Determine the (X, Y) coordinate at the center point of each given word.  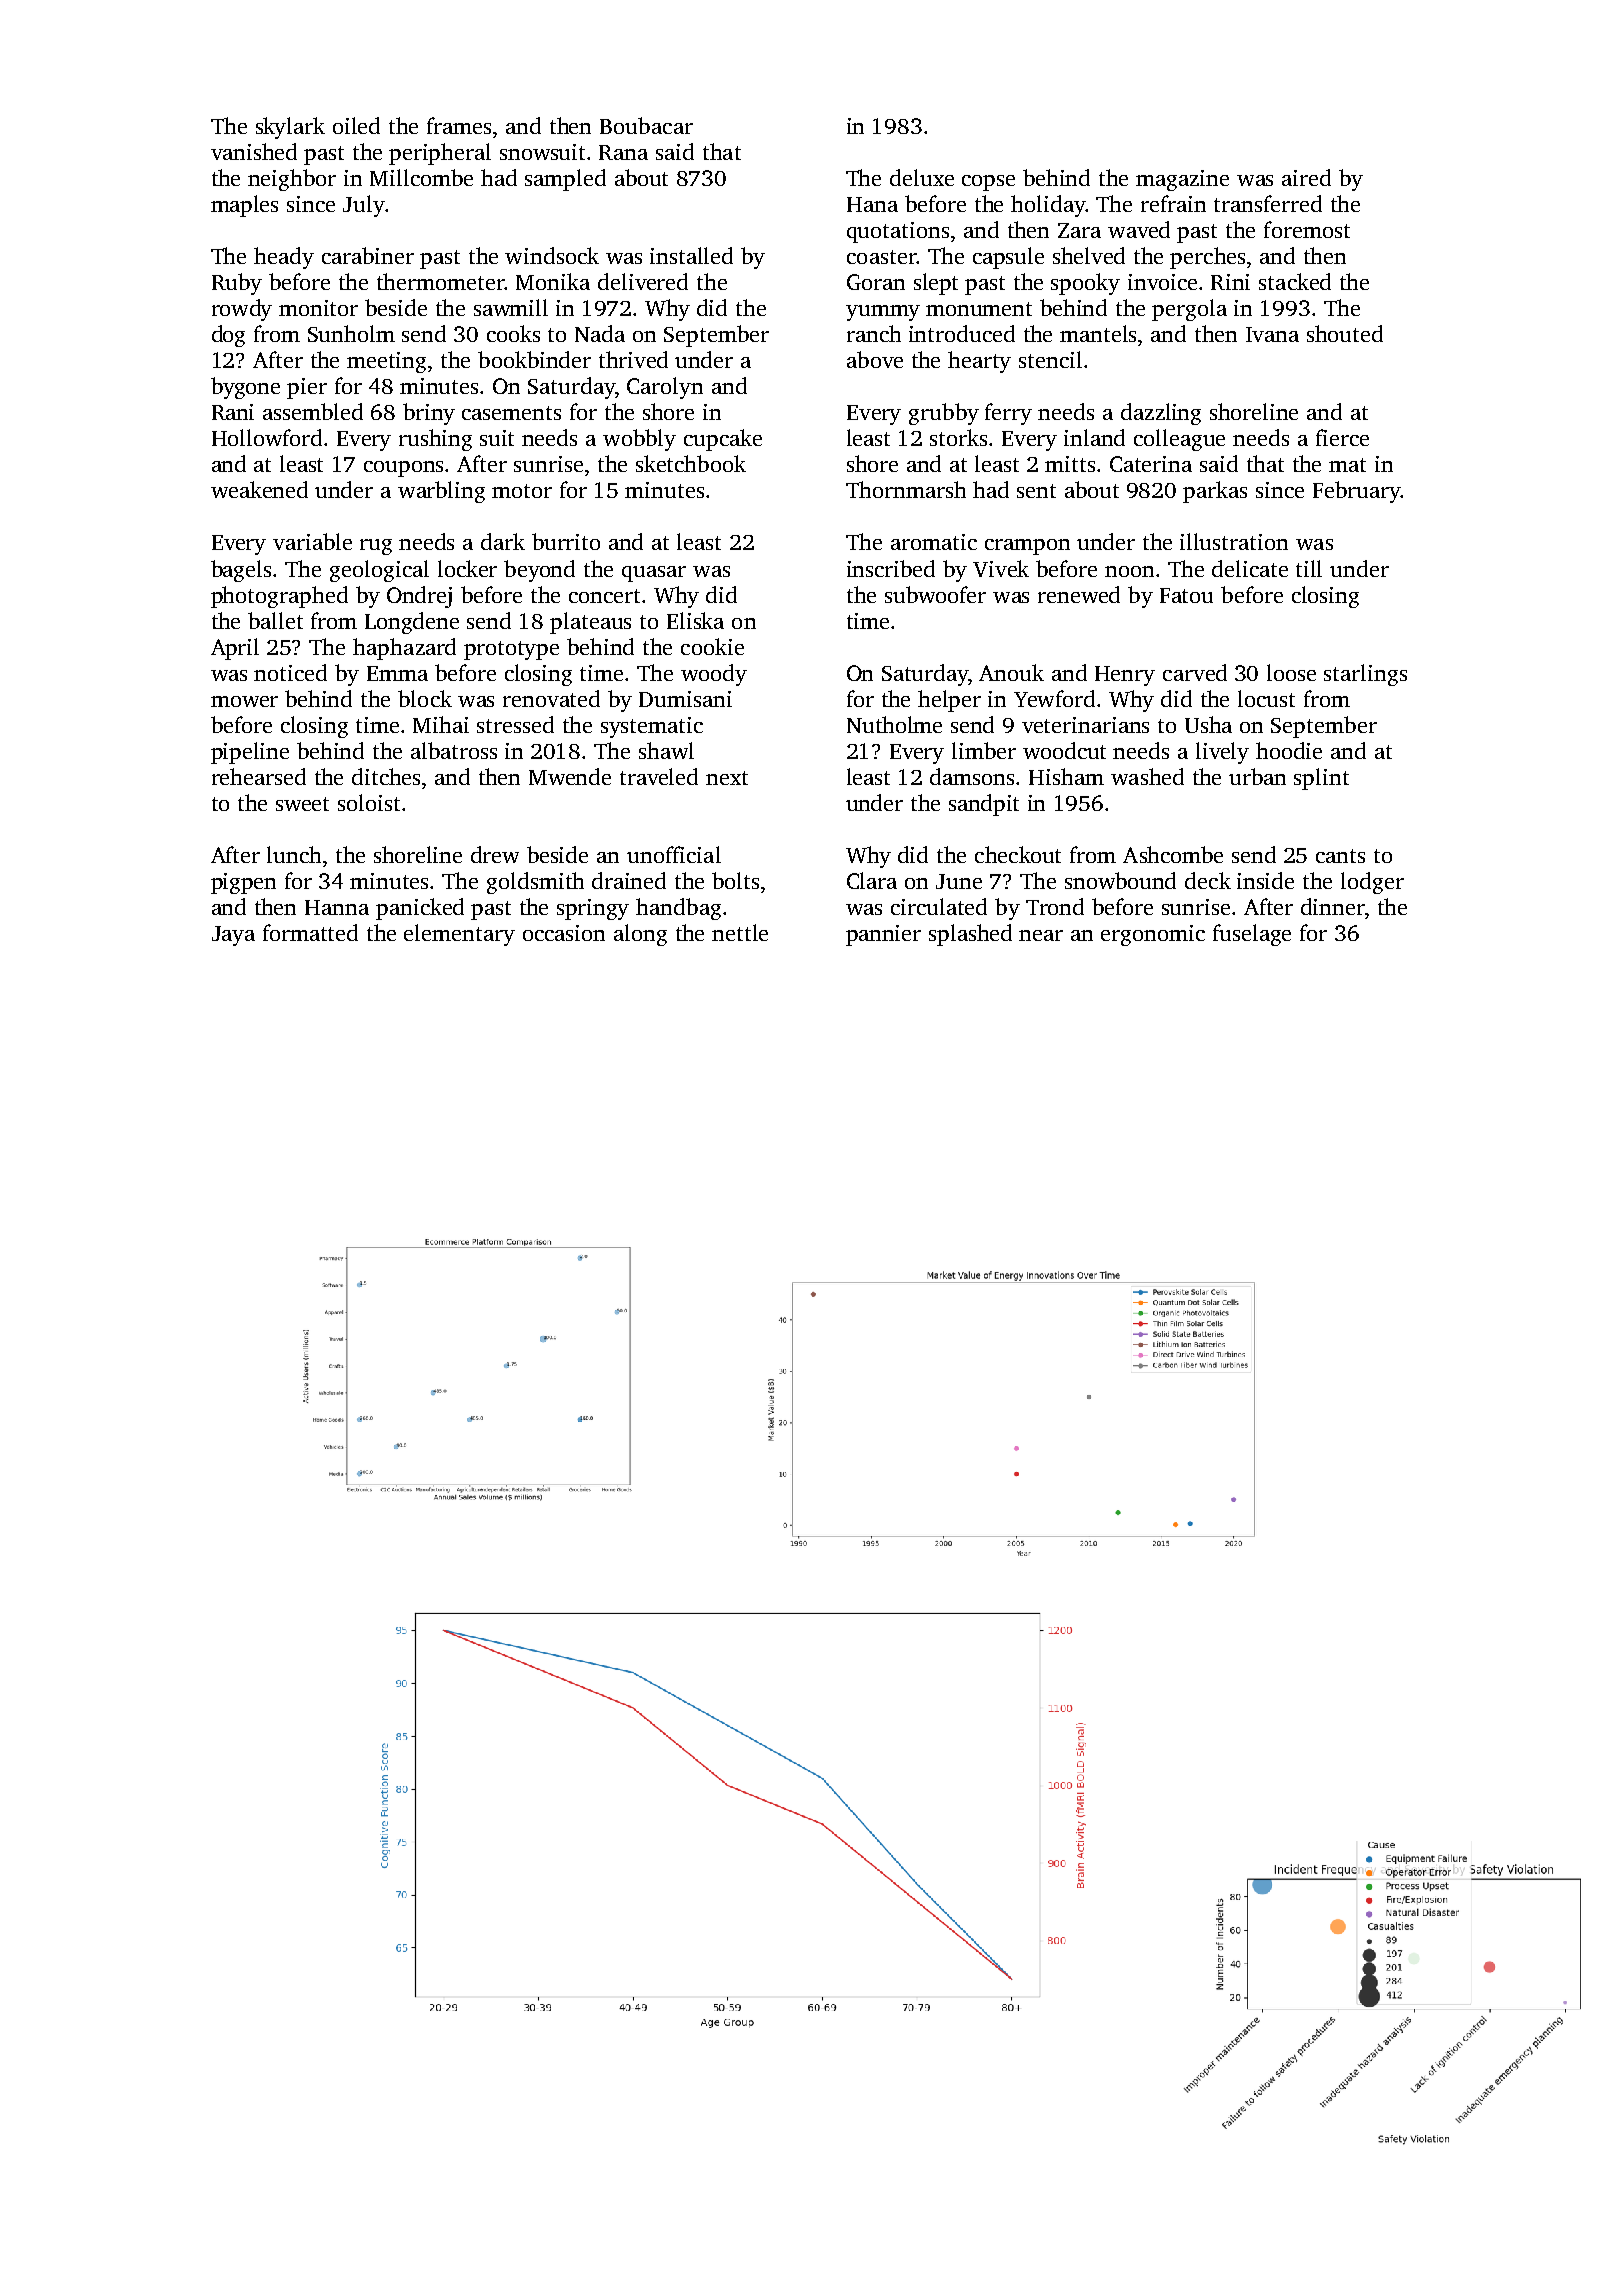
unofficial (674, 854)
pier (307, 388)
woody (714, 675)
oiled (356, 125)
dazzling (1161, 414)
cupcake (723, 440)
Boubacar (646, 125)
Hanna (337, 907)
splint (1321, 779)
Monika (553, 281)
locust (1266, 698)
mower (244, 701)
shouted (1345, 333)
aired (1306, 177)
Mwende (570, 776)
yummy (883, 313)
